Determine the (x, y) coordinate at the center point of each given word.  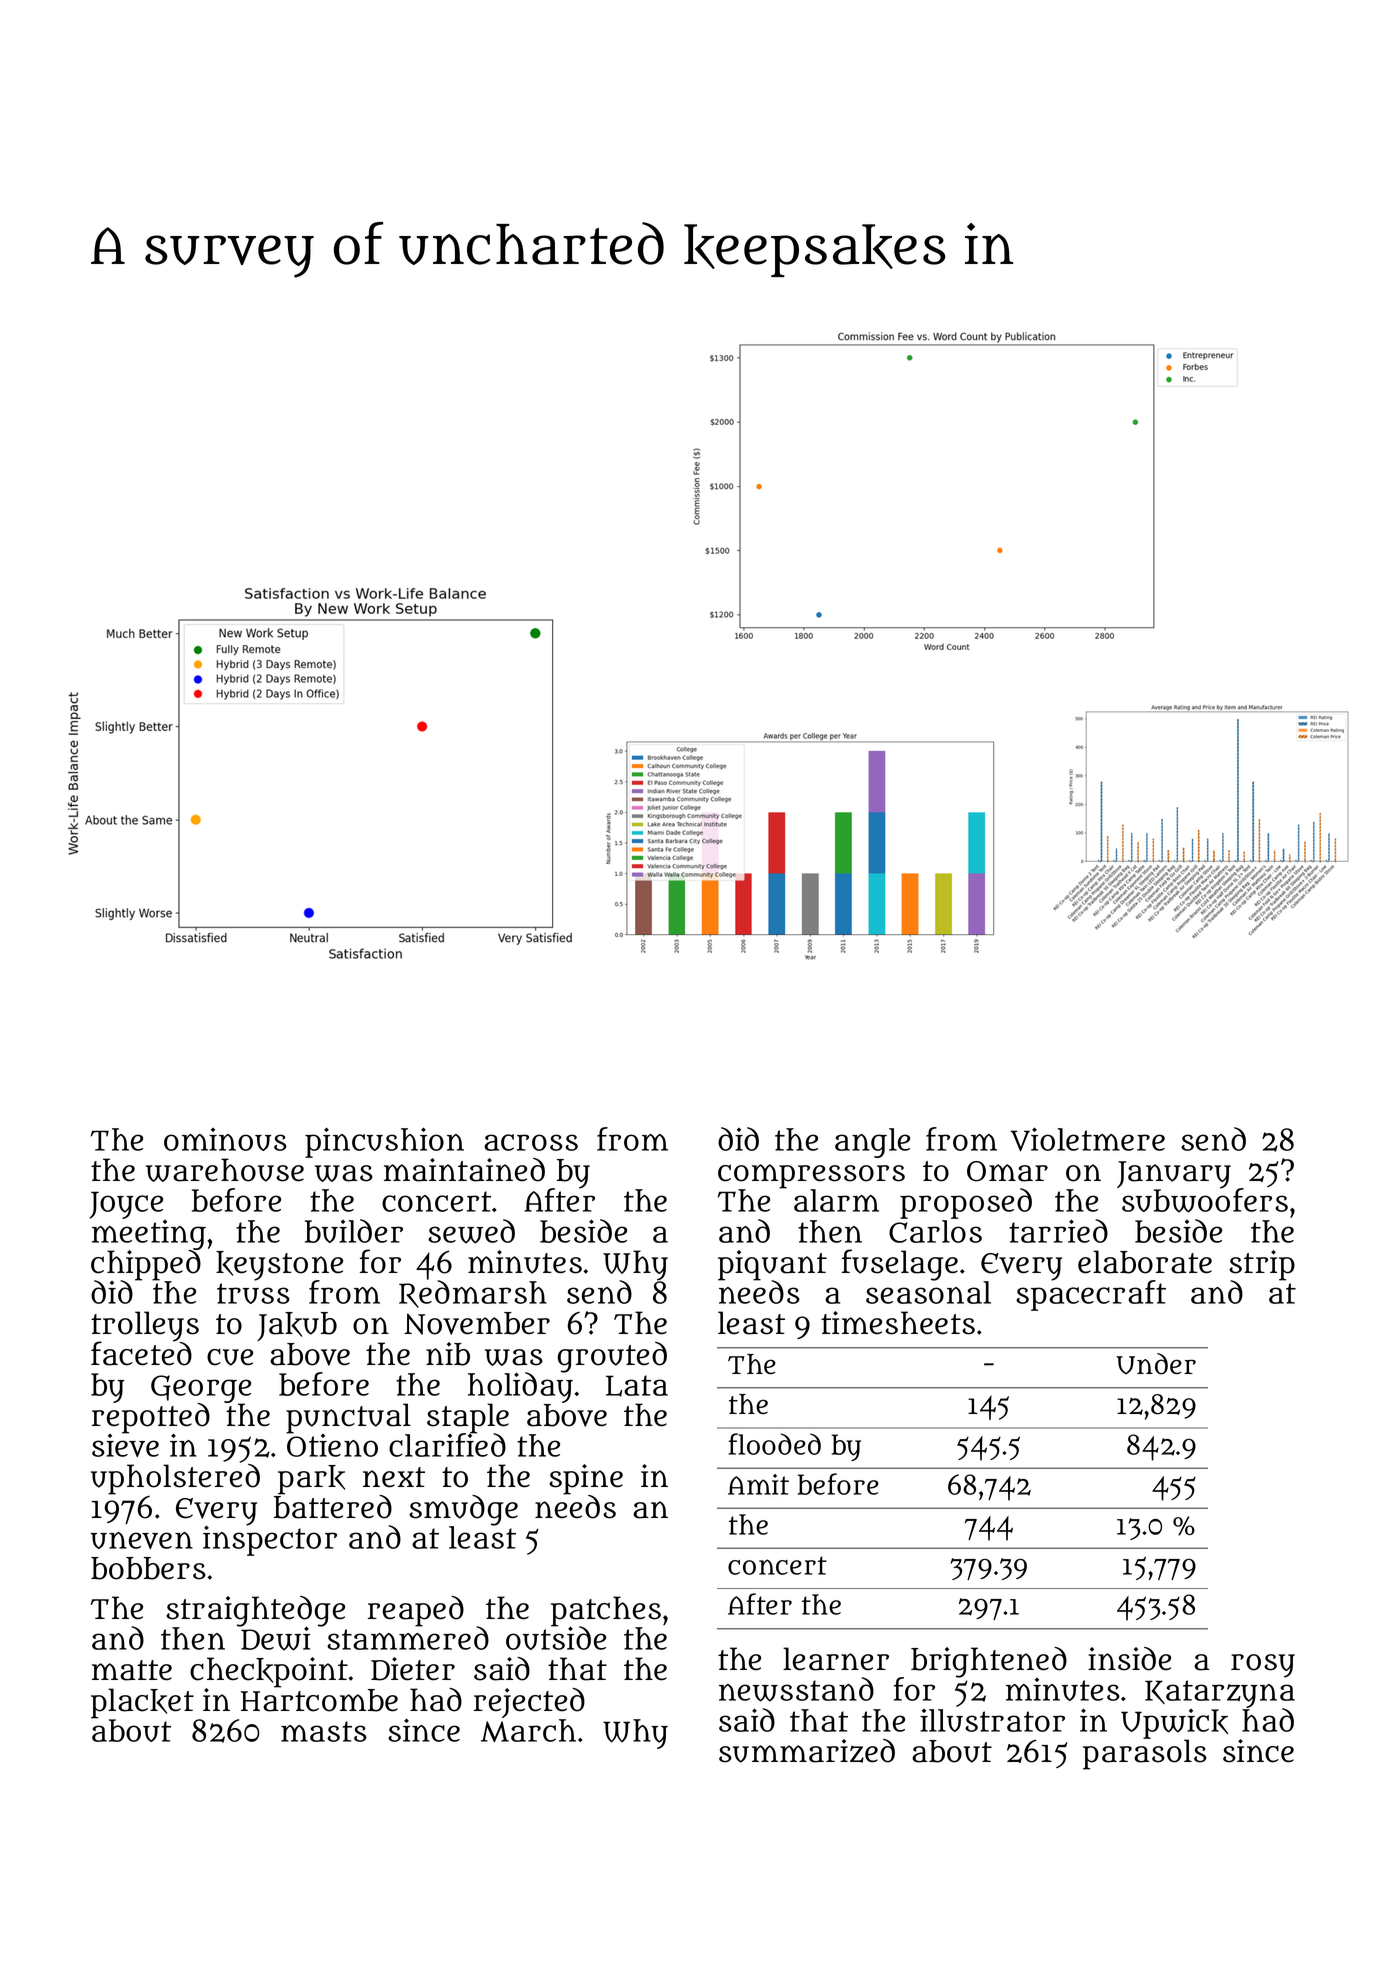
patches (606, 1611)
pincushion (384, 1142)
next (394, 1477)
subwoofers (1205, 1201)
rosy (1263, 1666)
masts (324, 1731)
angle (872, 1143)
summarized (807, 1751)
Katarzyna (1220, 1694)
